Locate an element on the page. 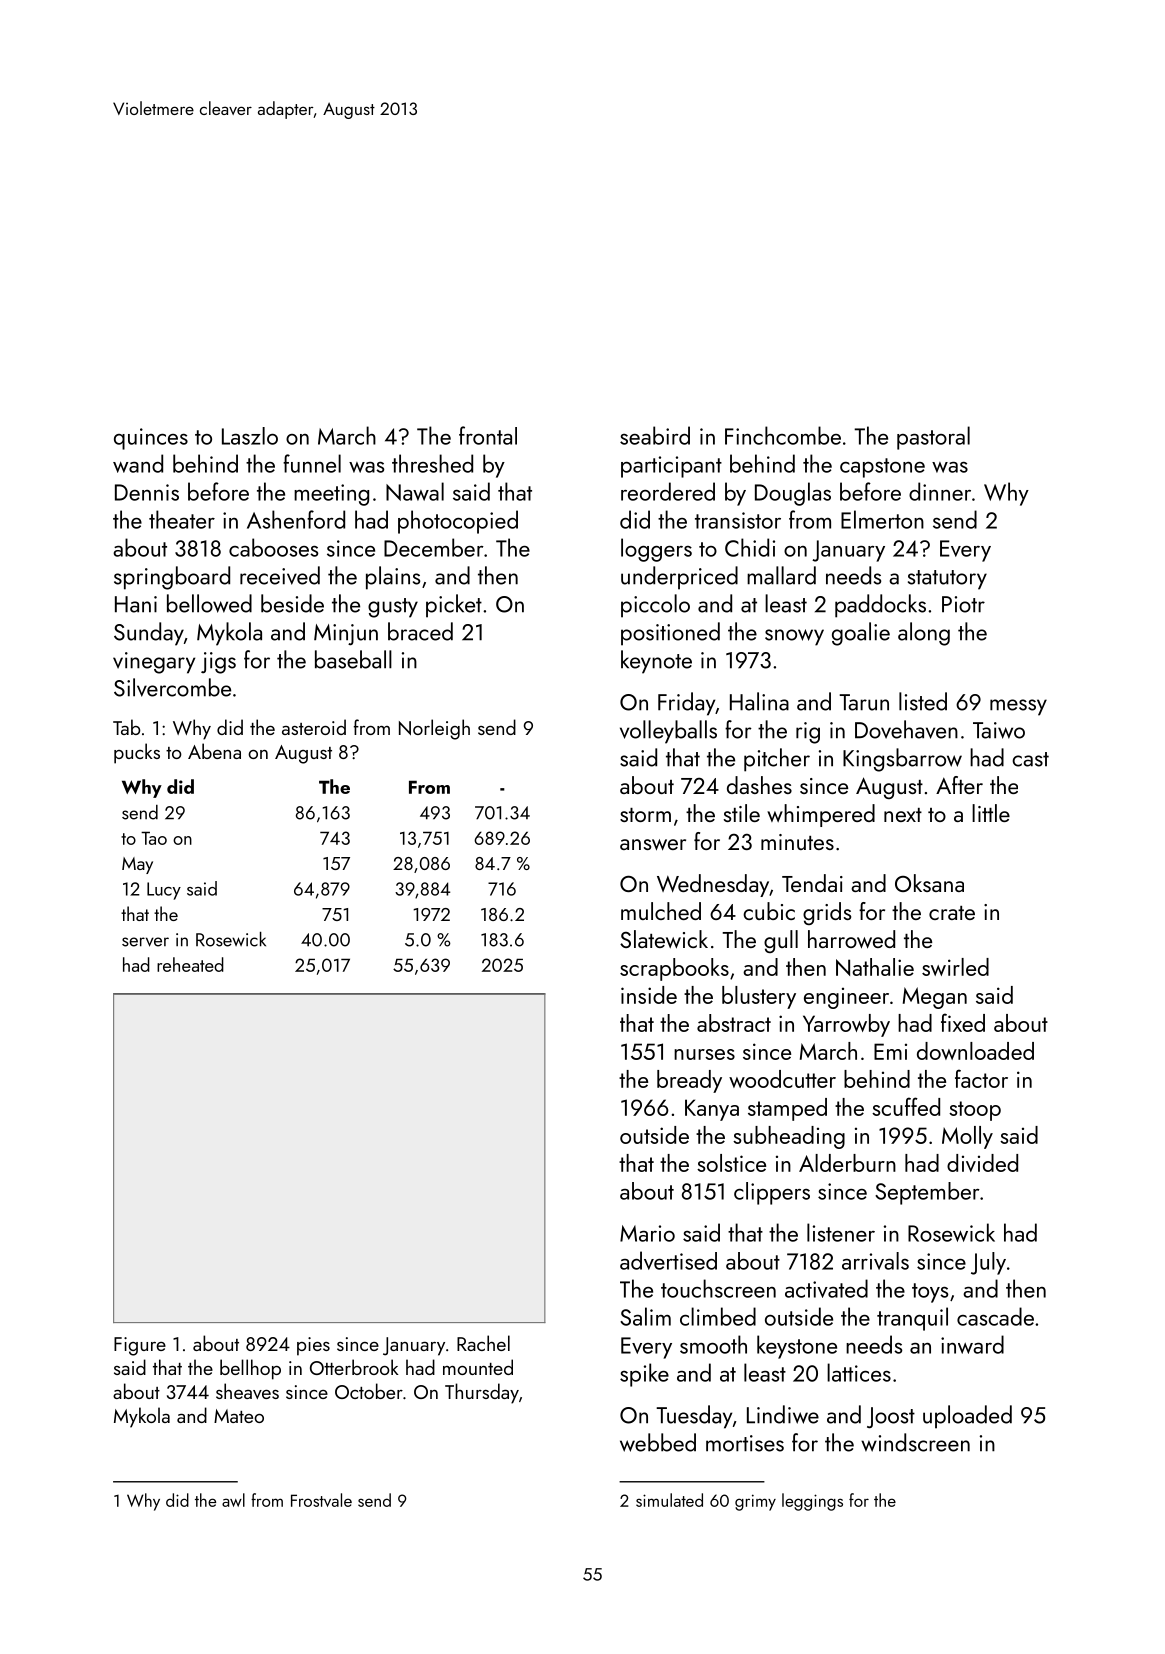 Image resolution: width=1165 pixels, height=1654 pixels. simulated is located at coordinates (669, 1500).
